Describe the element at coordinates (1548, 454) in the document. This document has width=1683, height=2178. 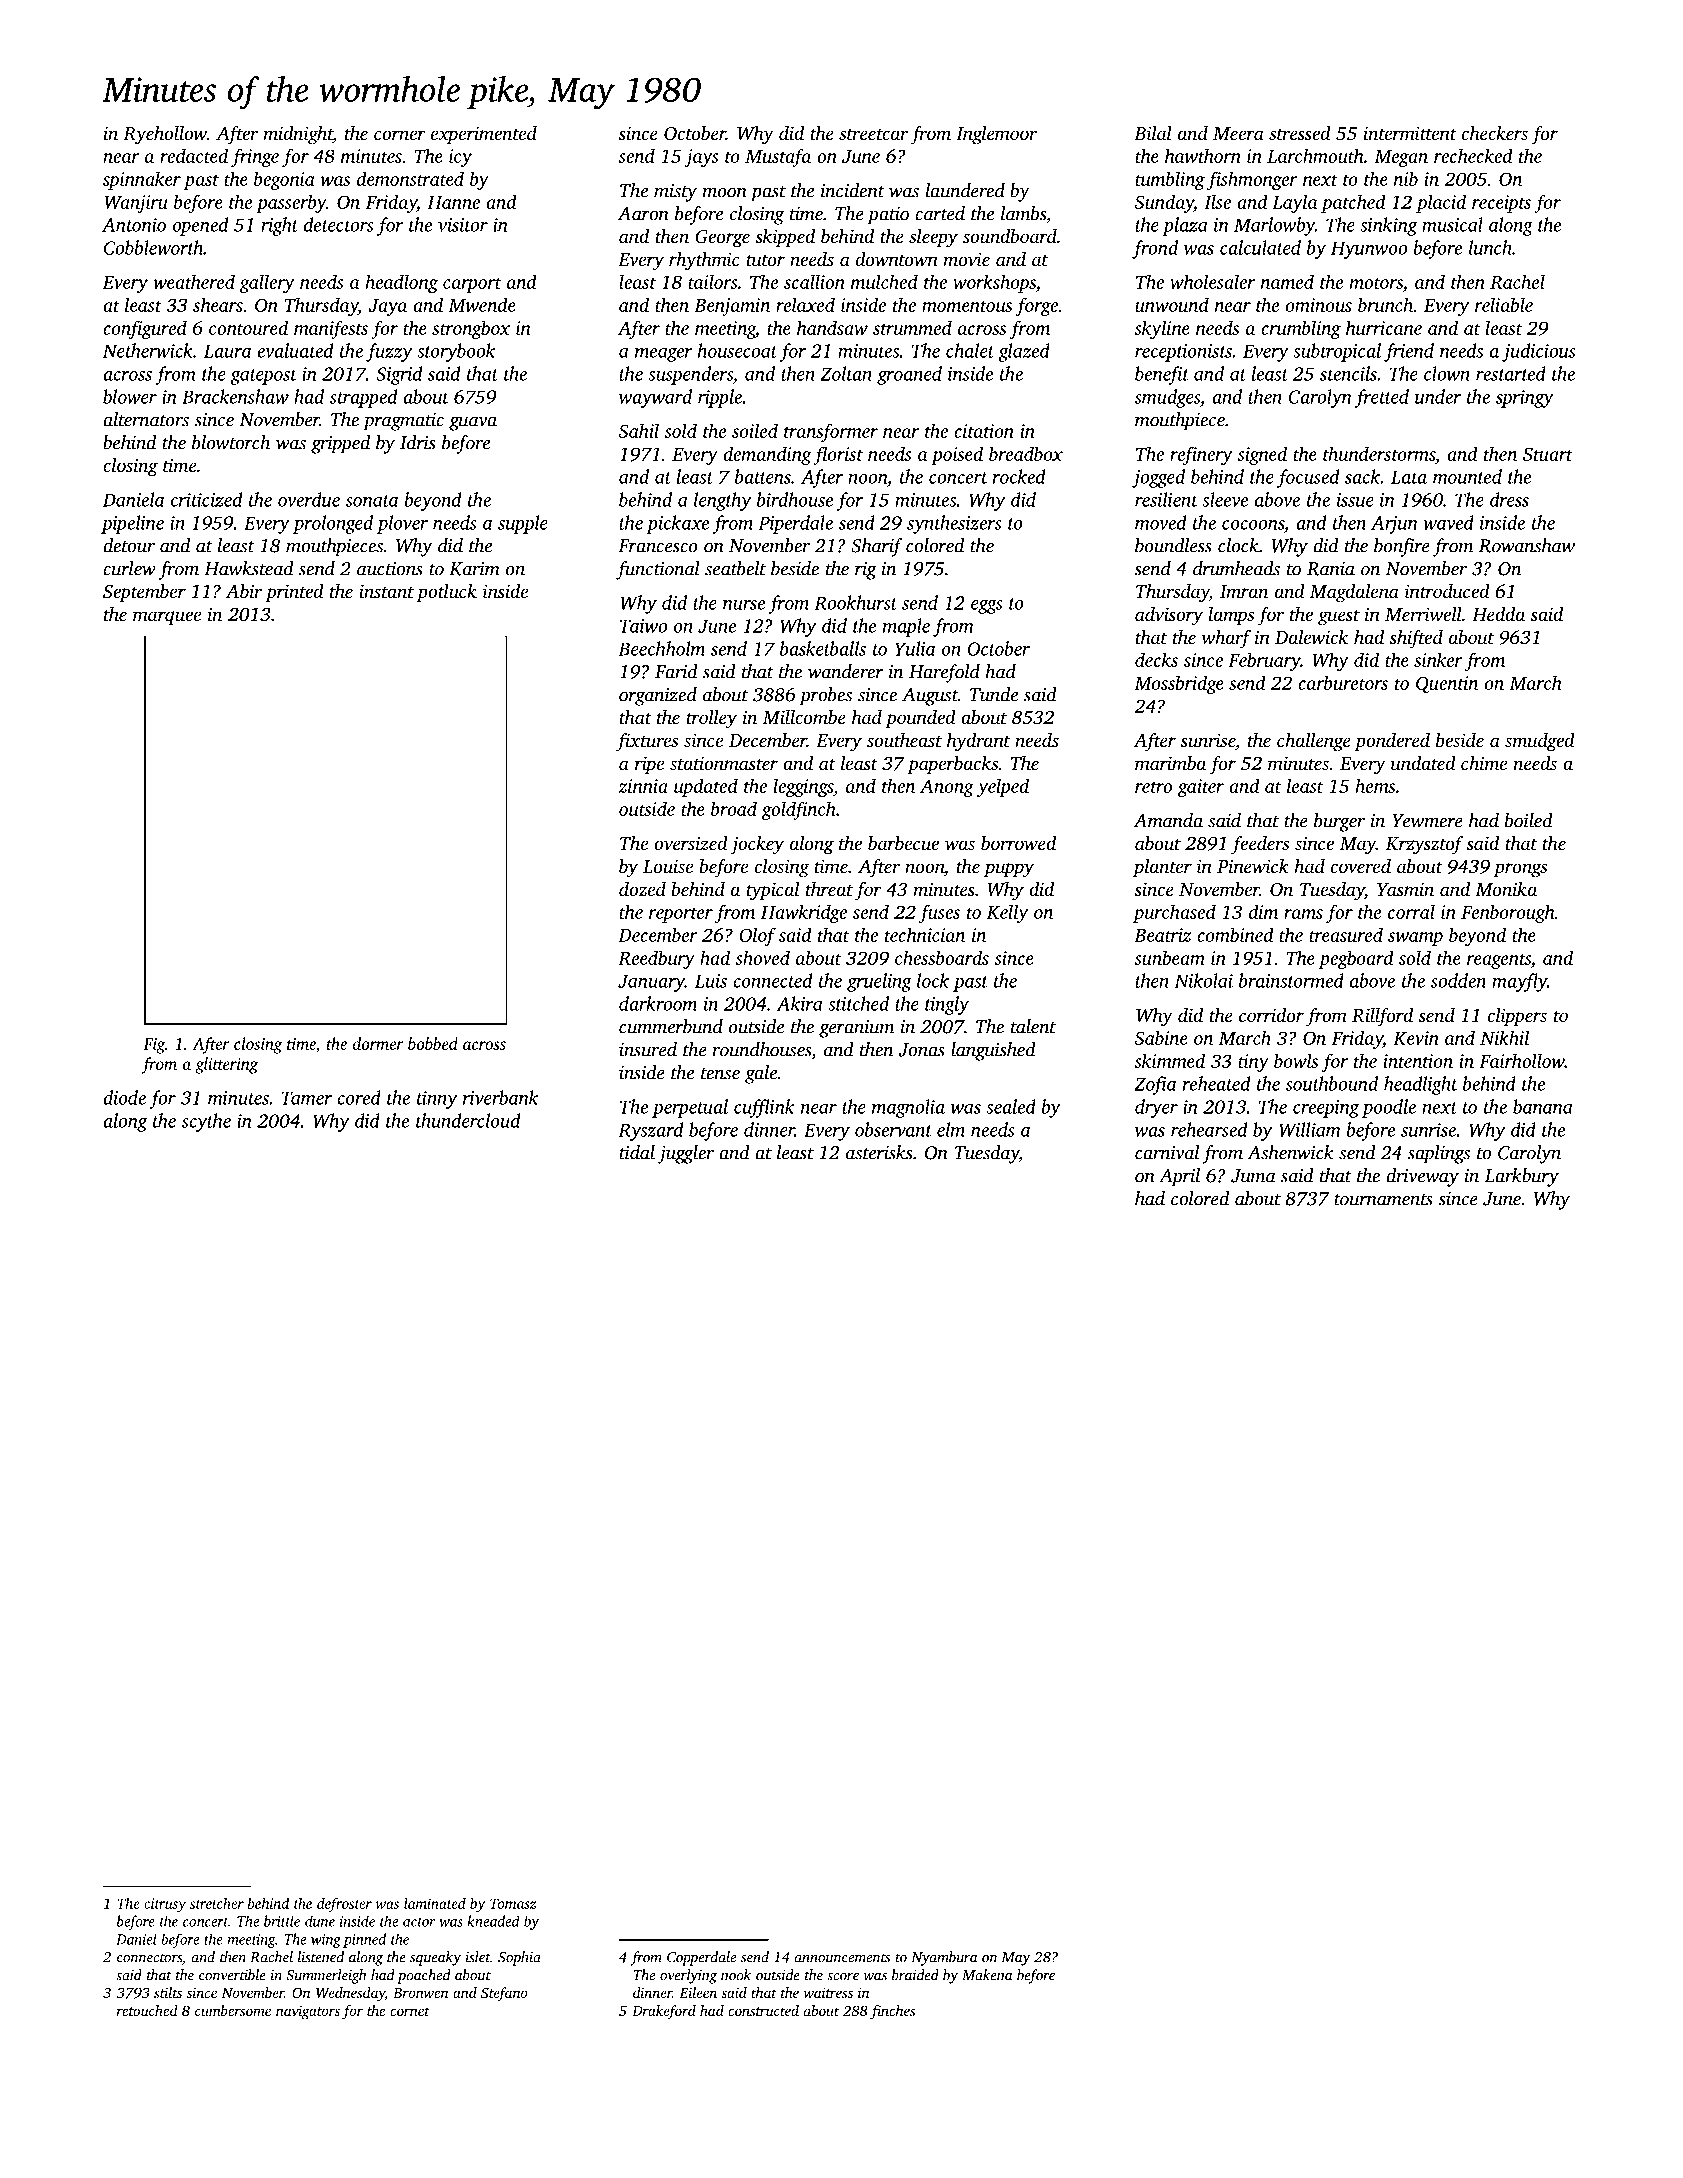
I see `Stuart` at that location.
